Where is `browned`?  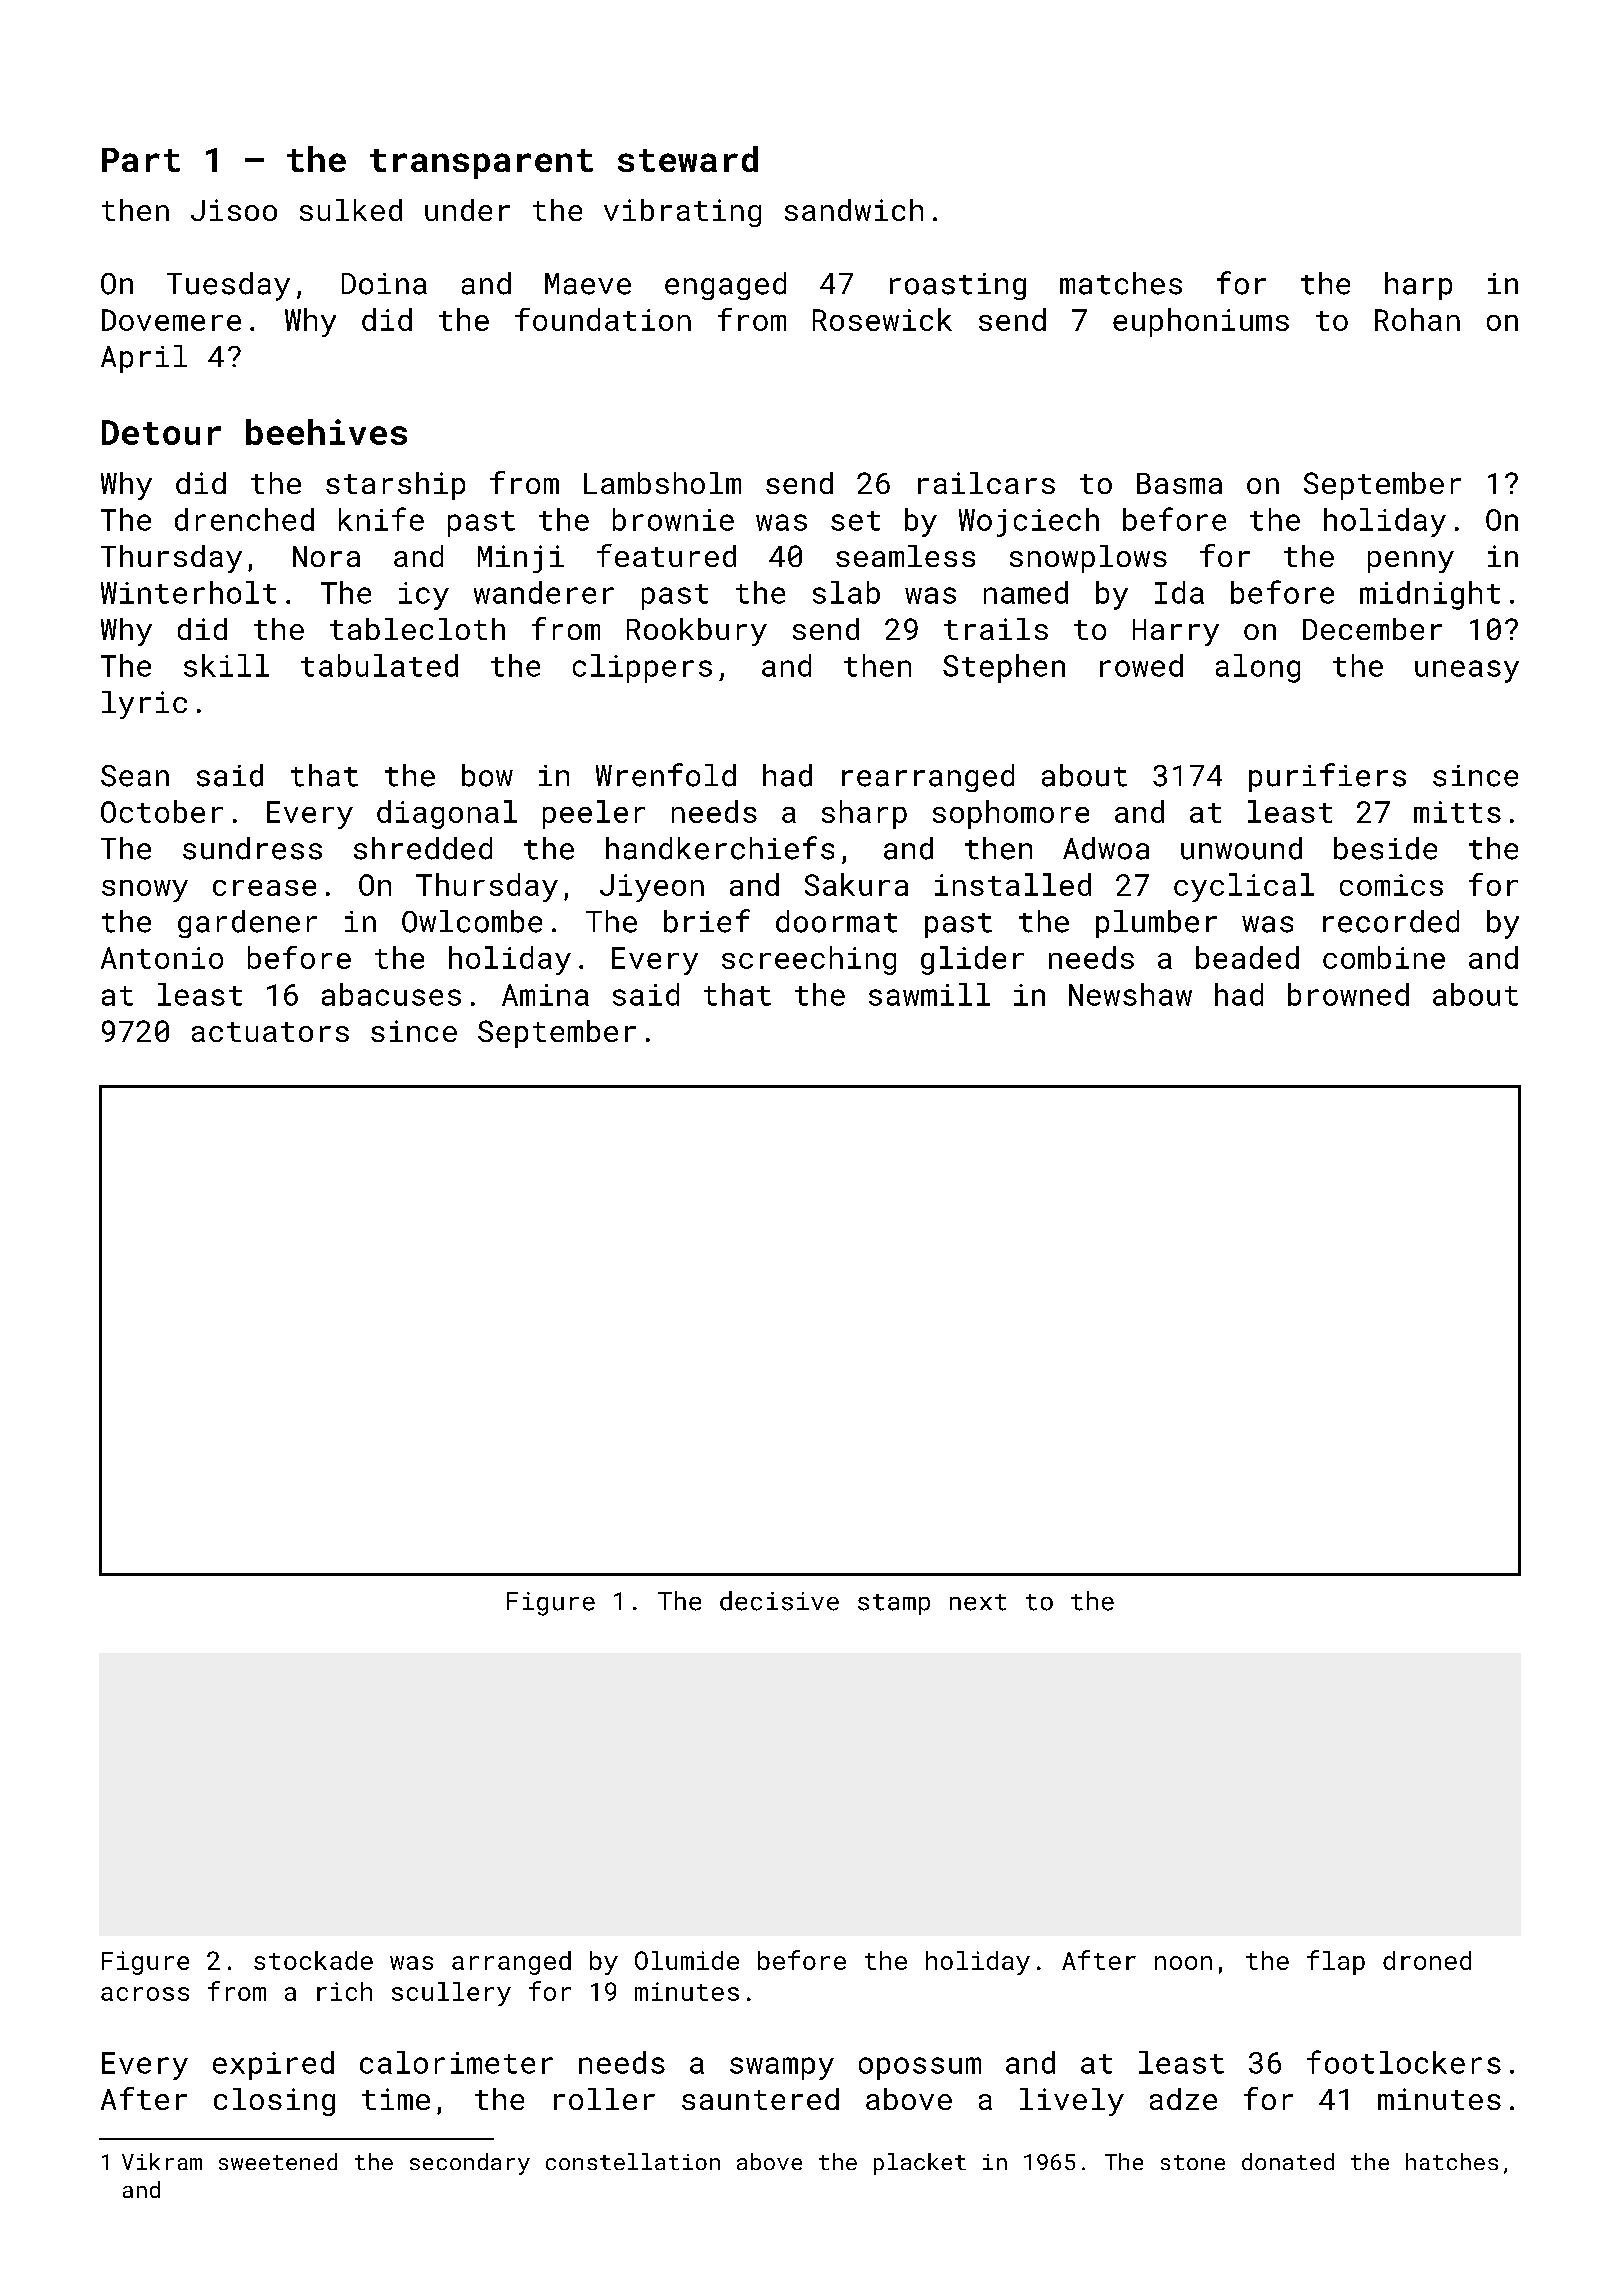 browned is located at coordinates (1348, 994).
